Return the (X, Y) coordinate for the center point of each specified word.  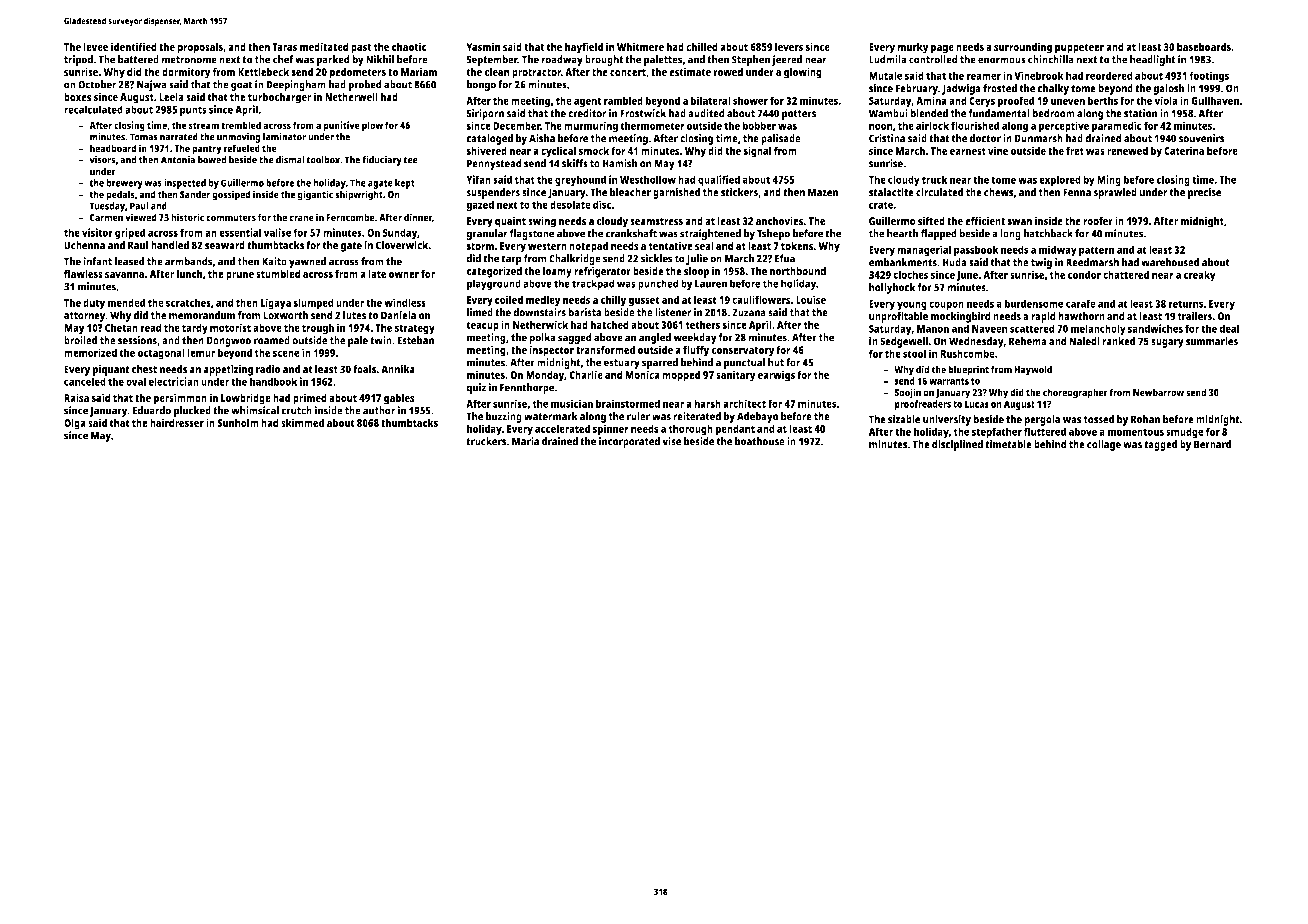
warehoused (1170, 262)
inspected (185, 184)
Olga (75, 424)
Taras (284, 47)
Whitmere (640, 46)
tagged (1160, 445)
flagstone (532, 234)
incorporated (629, 442)
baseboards (1204, 46)
